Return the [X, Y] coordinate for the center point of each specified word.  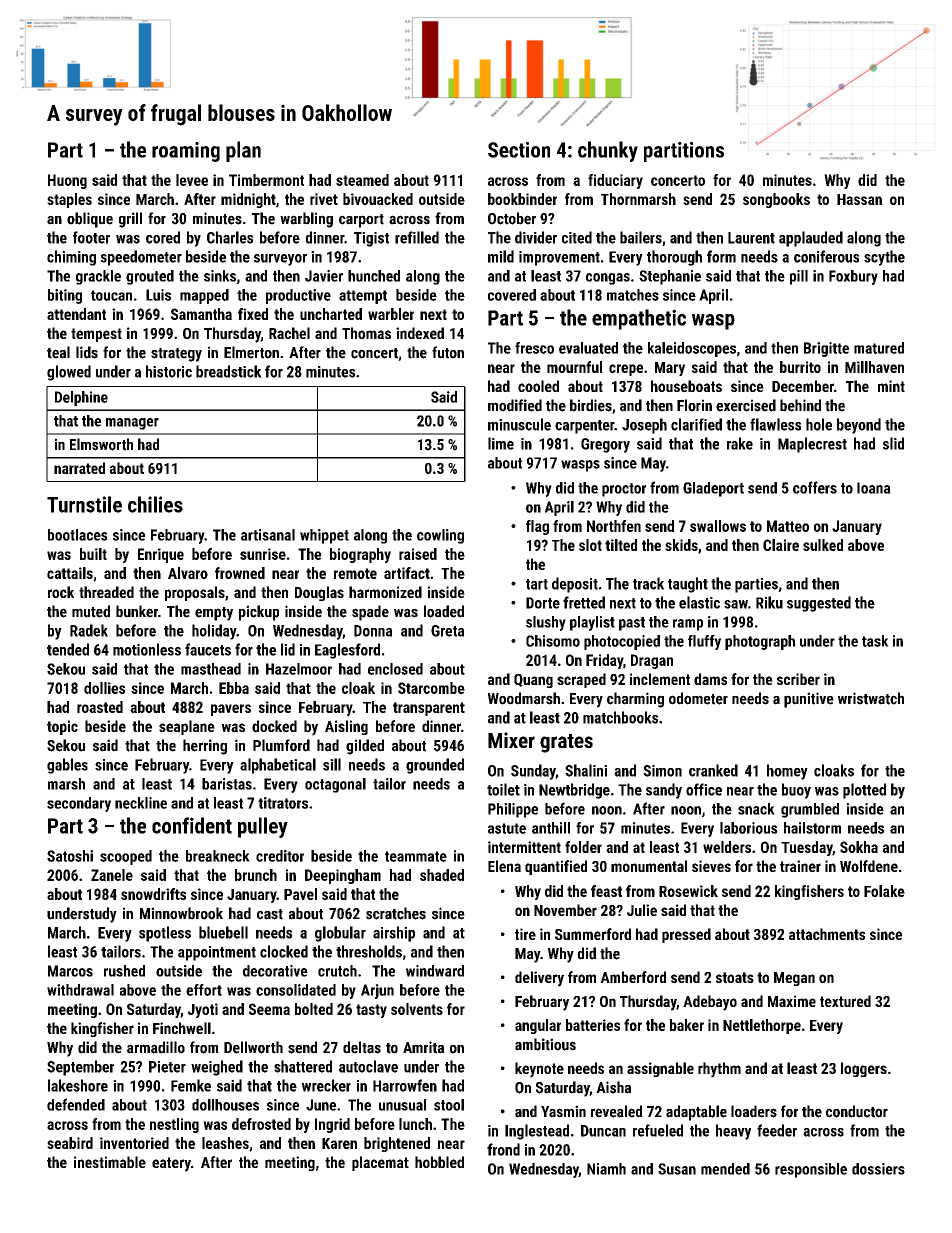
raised [418, 554]
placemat [380, 1163]
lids [87, 352]
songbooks [776, 200]
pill [799, 277]
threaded [106, 592]
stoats [735, 977]
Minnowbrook [181, 913]
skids [681, 545]
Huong [67, 181]
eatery [171, 1164]
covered [512, 295]
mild [501, 256]
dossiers [878, 1169]
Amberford [633, 977]
